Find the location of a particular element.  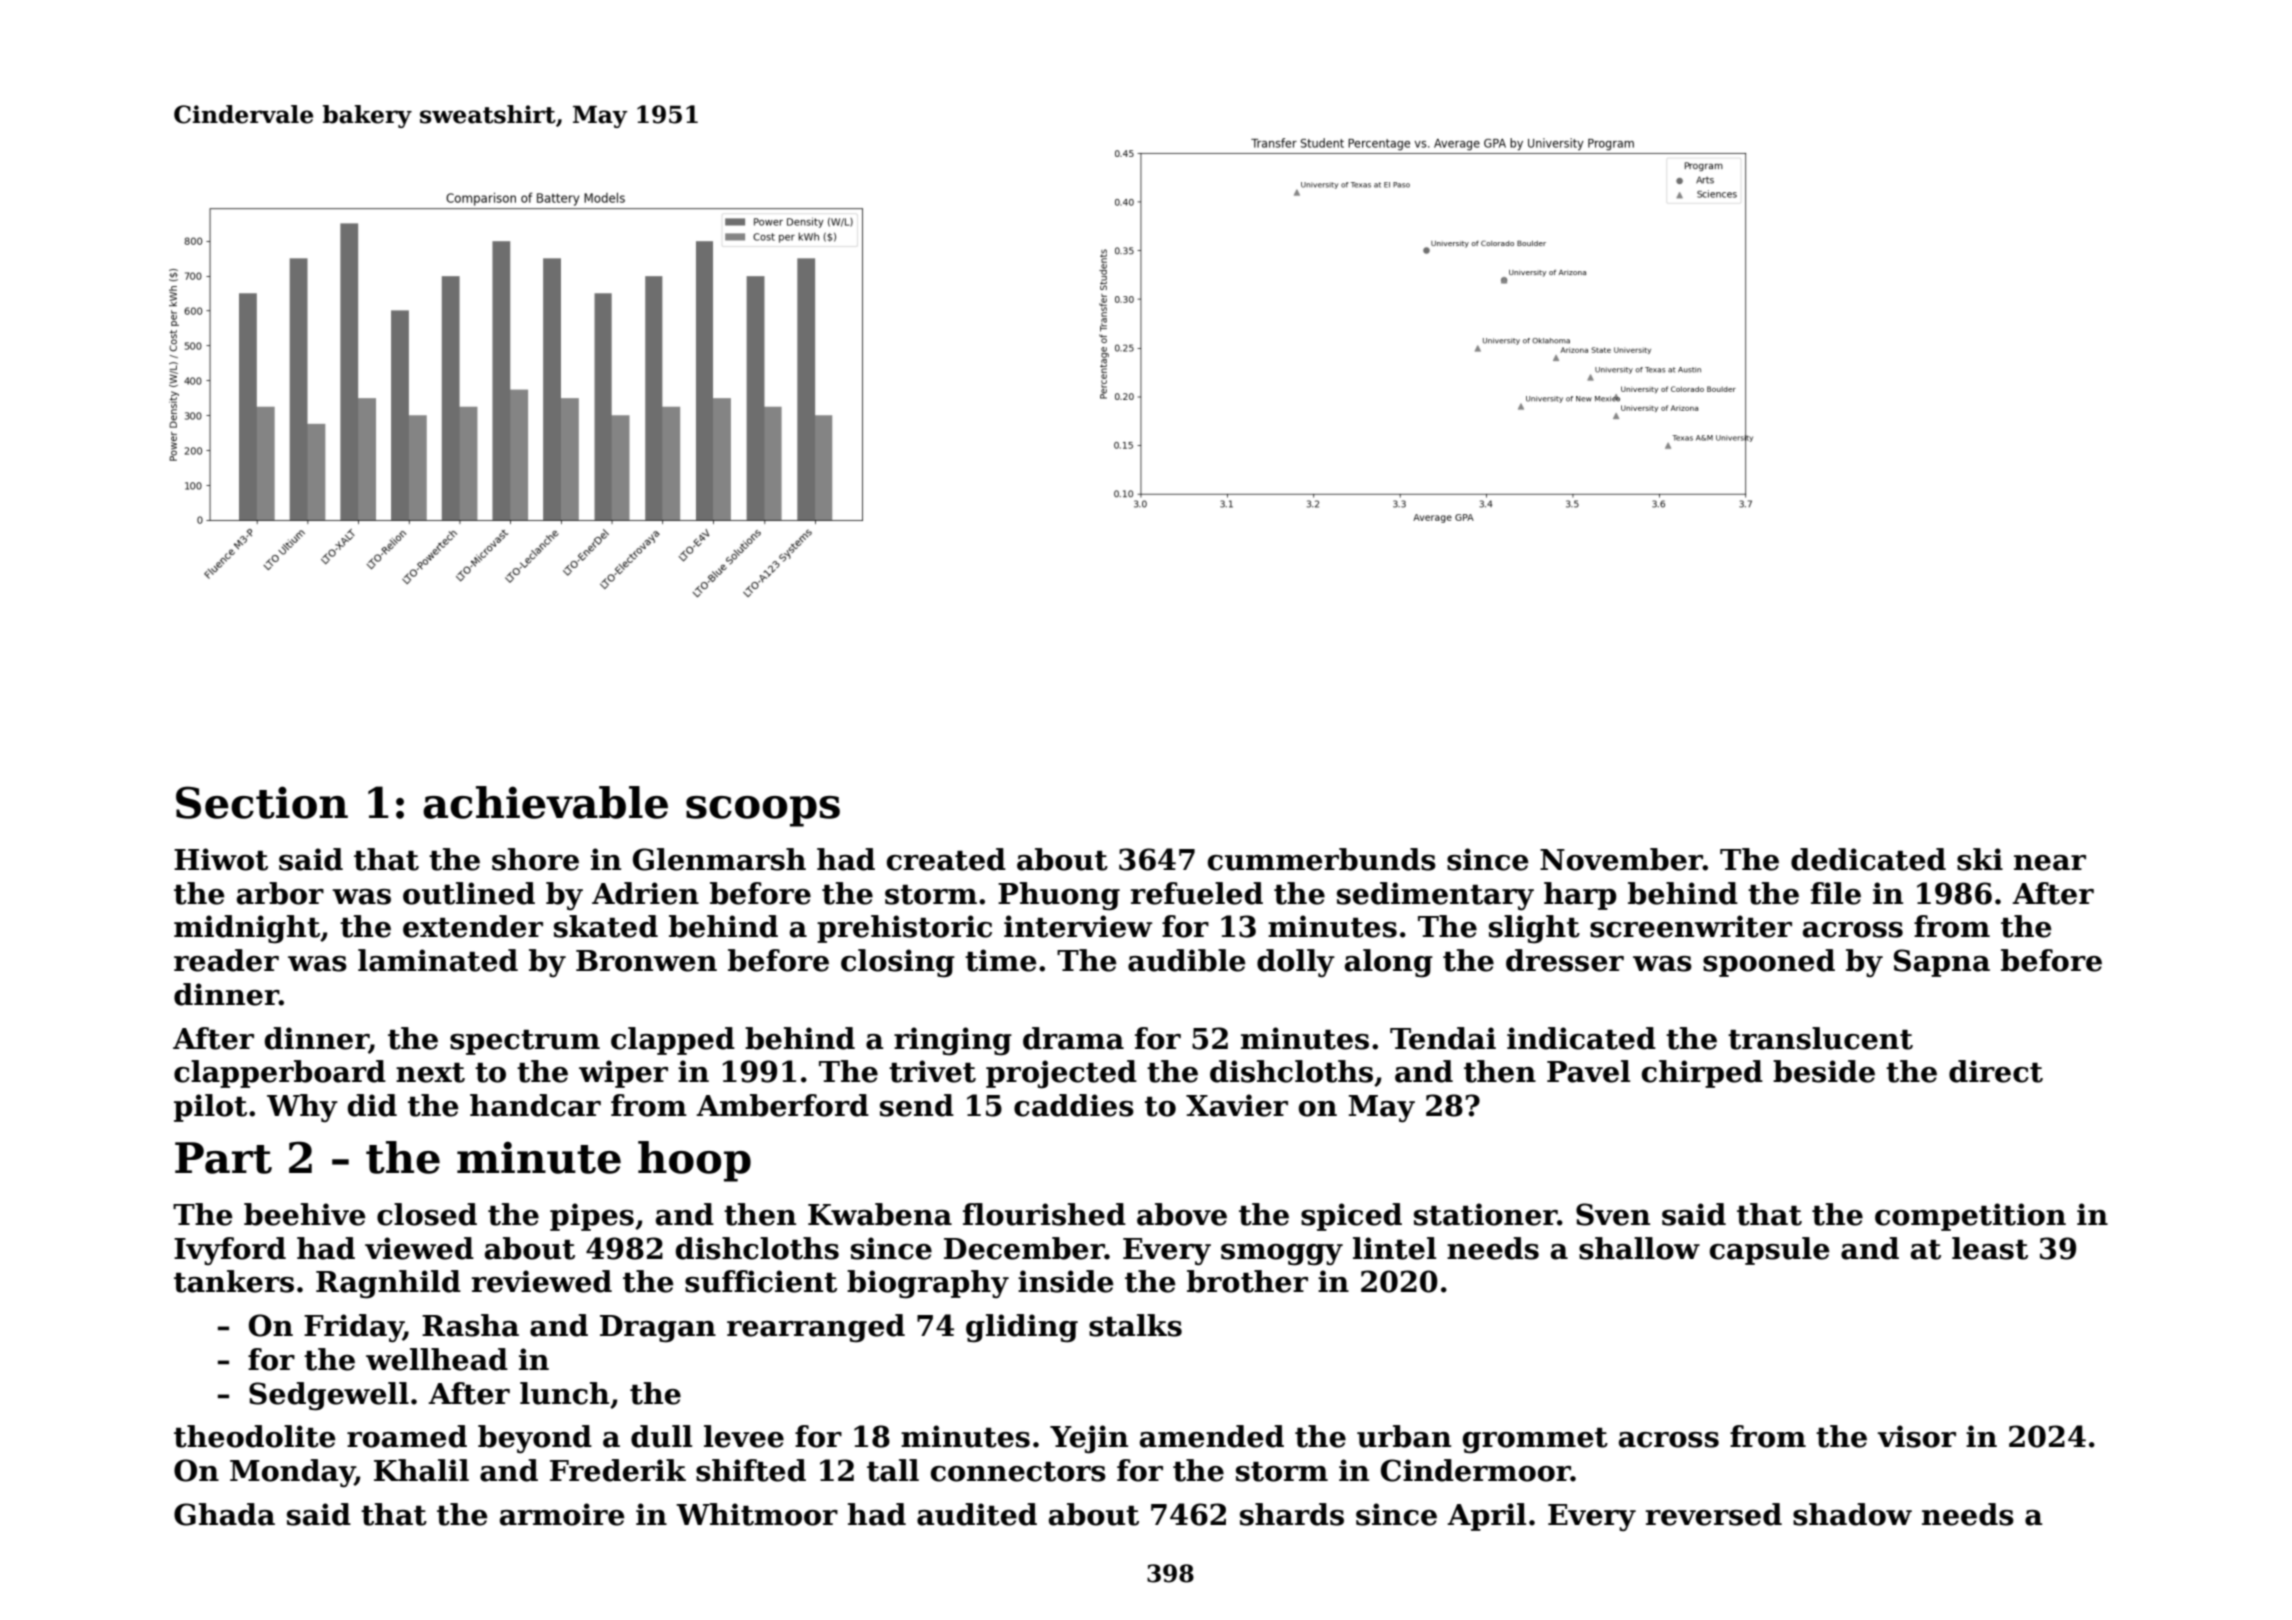

Phuong is located at coordinates (1059, 896).
